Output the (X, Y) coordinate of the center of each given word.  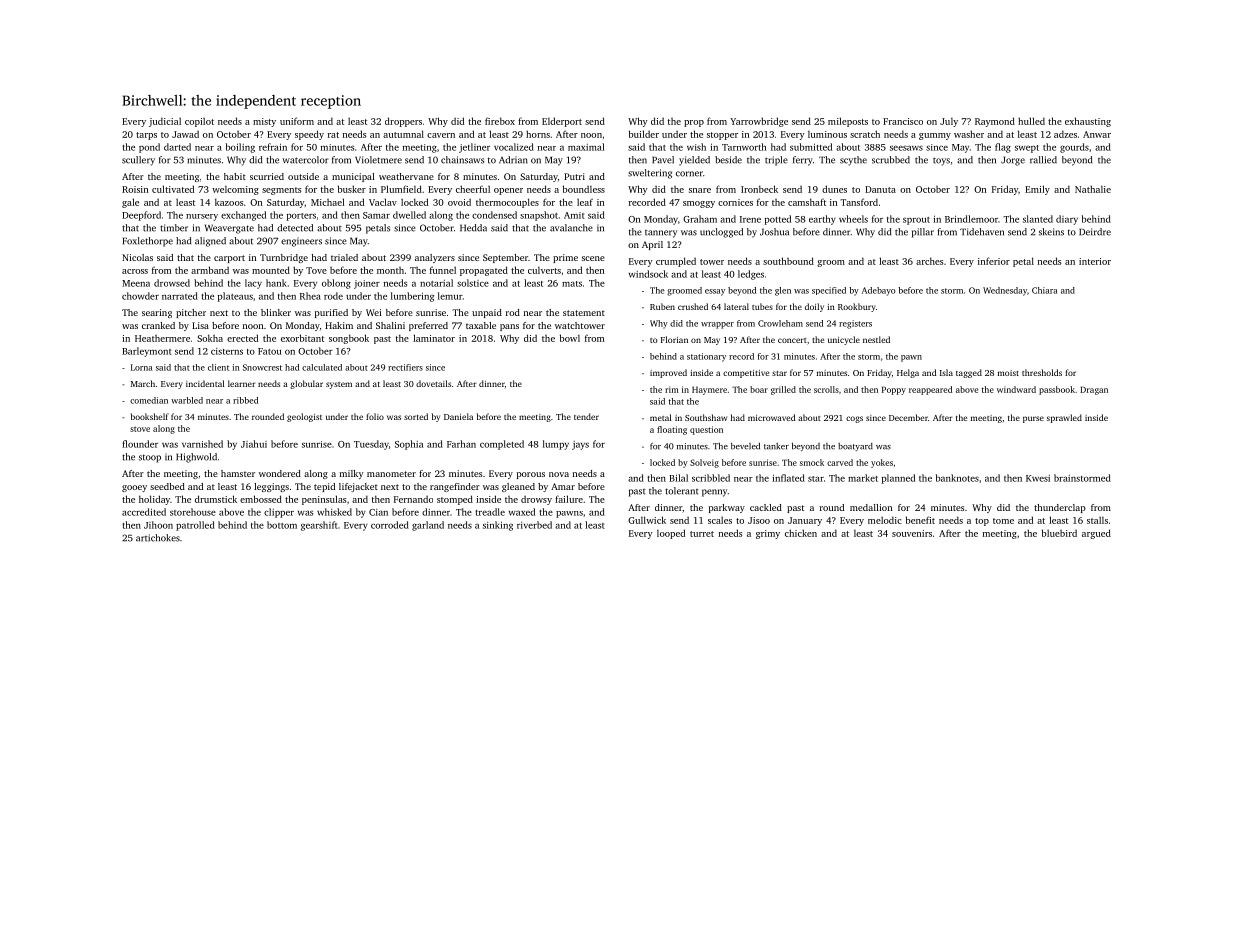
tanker (776, 446)
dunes (834, 189)
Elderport (562, 122)
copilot (199, 122)
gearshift (319, 526)
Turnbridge (284, 258)
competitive (746, 374)
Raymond (995, 122)
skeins (1051, 232)
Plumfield (401, 189)
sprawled (1064, 418)
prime (565, 258)
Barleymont (147, 352)
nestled (876, 339)
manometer (391, 474)
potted (778, 220)
